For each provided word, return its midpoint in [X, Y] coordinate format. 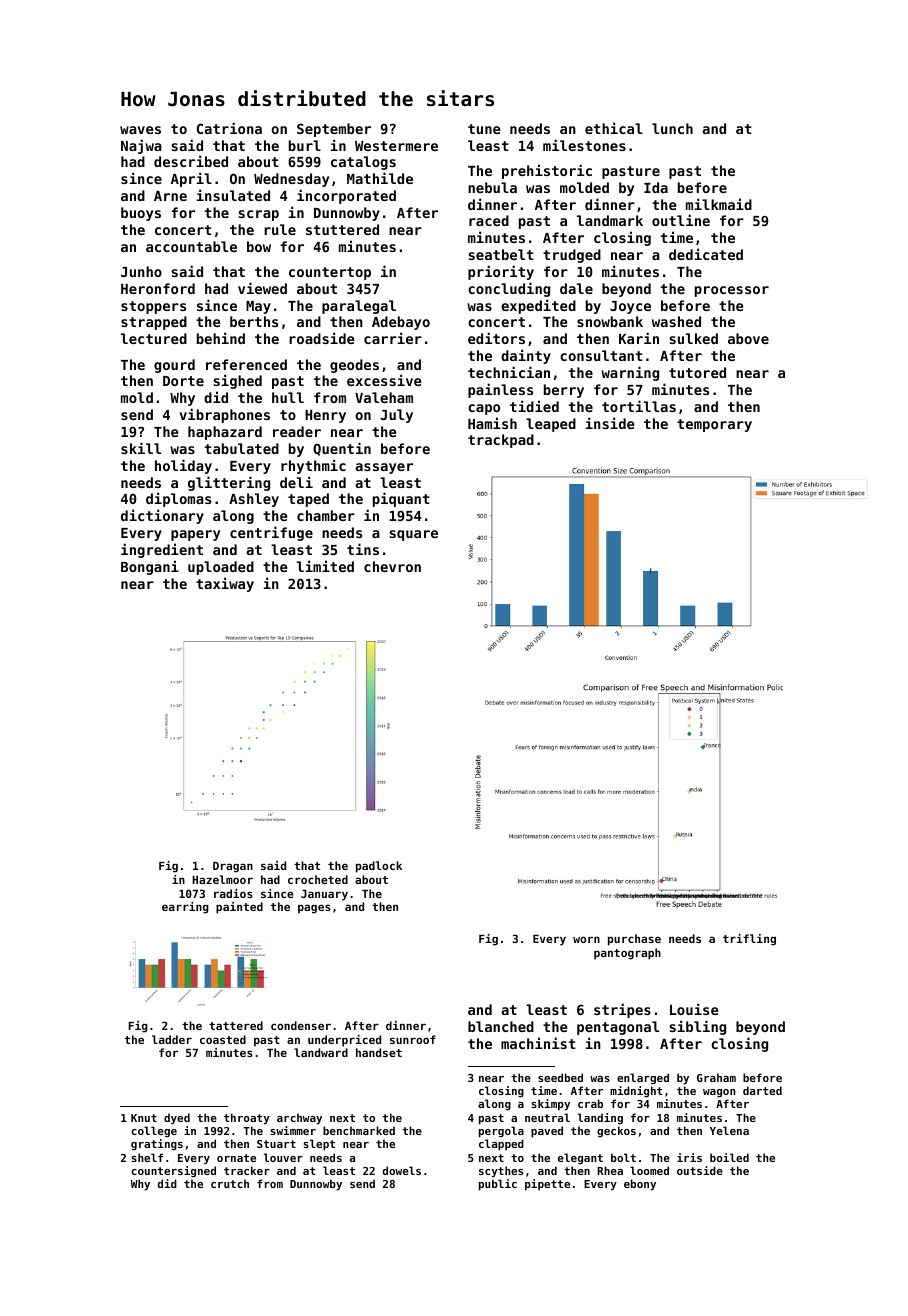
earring [185, 908]
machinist [538, 1043]
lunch [672, 128]
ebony [640, 1185]
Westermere [396, 146]
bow [259, 246]
